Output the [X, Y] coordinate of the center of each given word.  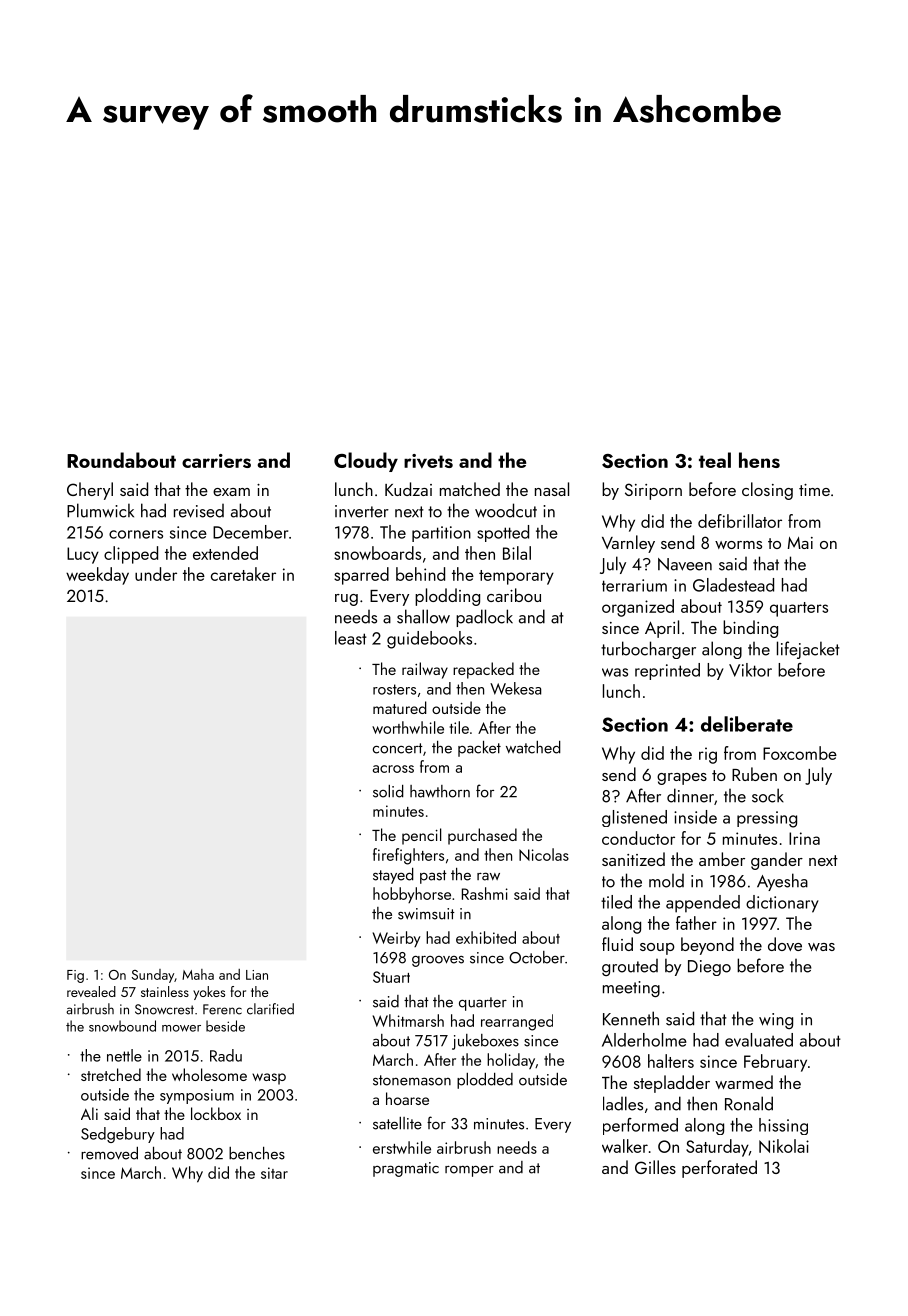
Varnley [628, 544]
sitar [274, 1173]
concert [398, 748]
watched [533, 747]
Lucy [83, 555]
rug [346, 600]
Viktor [750, 670]
